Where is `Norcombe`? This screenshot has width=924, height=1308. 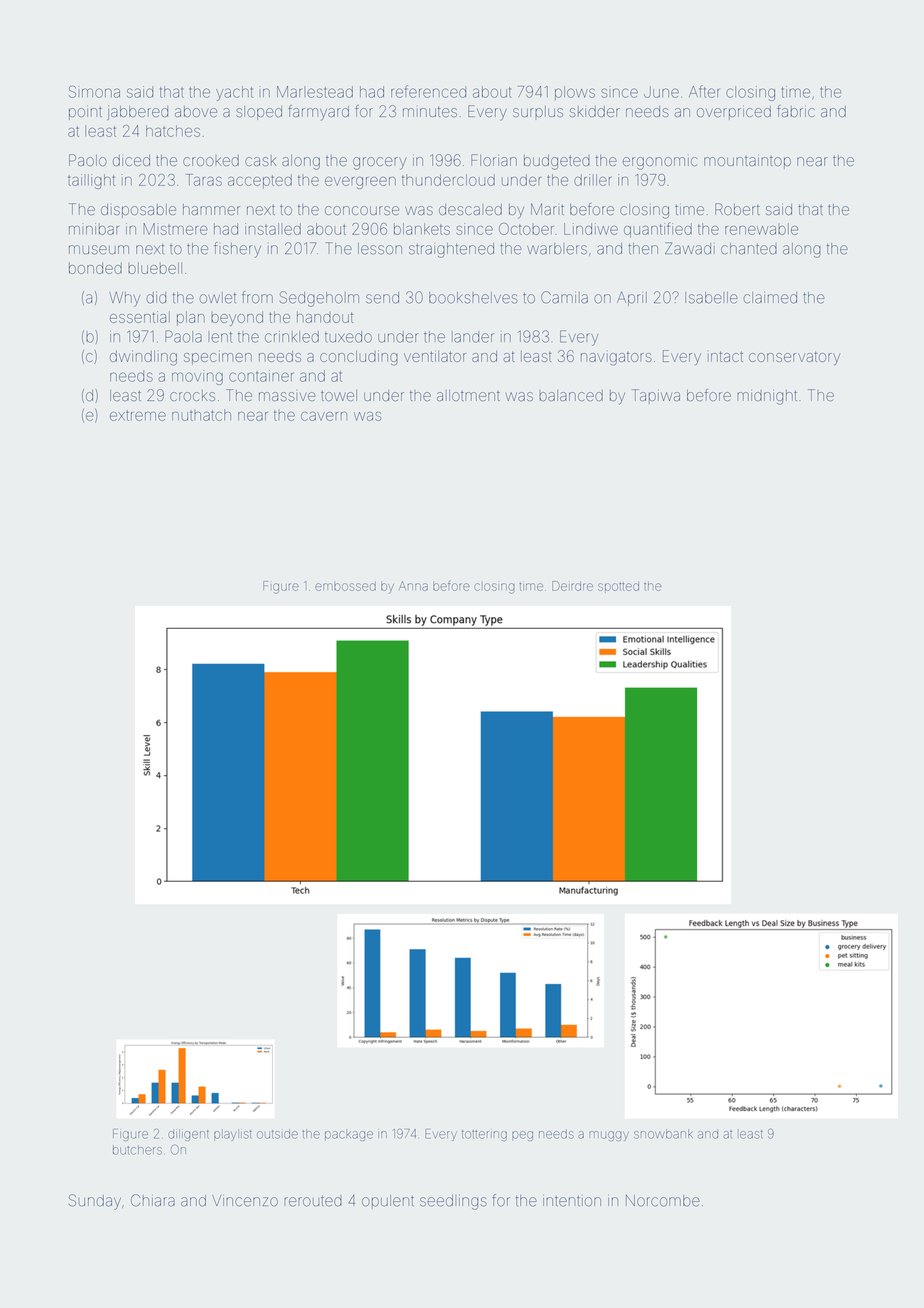
Norcombe is located at coordinates (663, 1201).
